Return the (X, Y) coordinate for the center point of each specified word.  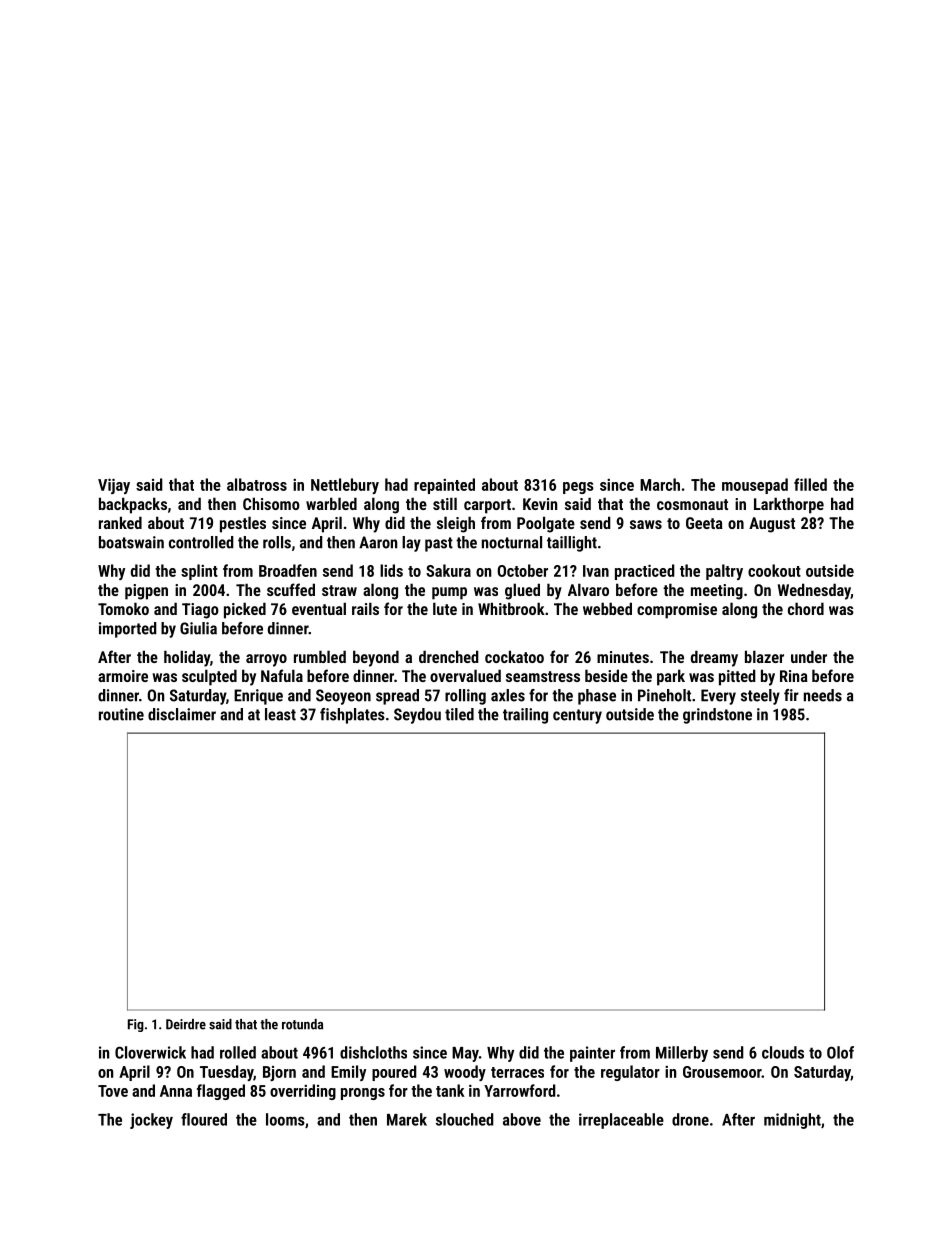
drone (690, 1119)
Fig (136, 1025)
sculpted (209, 677)
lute (445, 608)
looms (285, 1119)
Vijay (114, 486)
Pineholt (664, 695)
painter (592, 1054)
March (660, 484)
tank (450, 1090)
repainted (444, 486)
